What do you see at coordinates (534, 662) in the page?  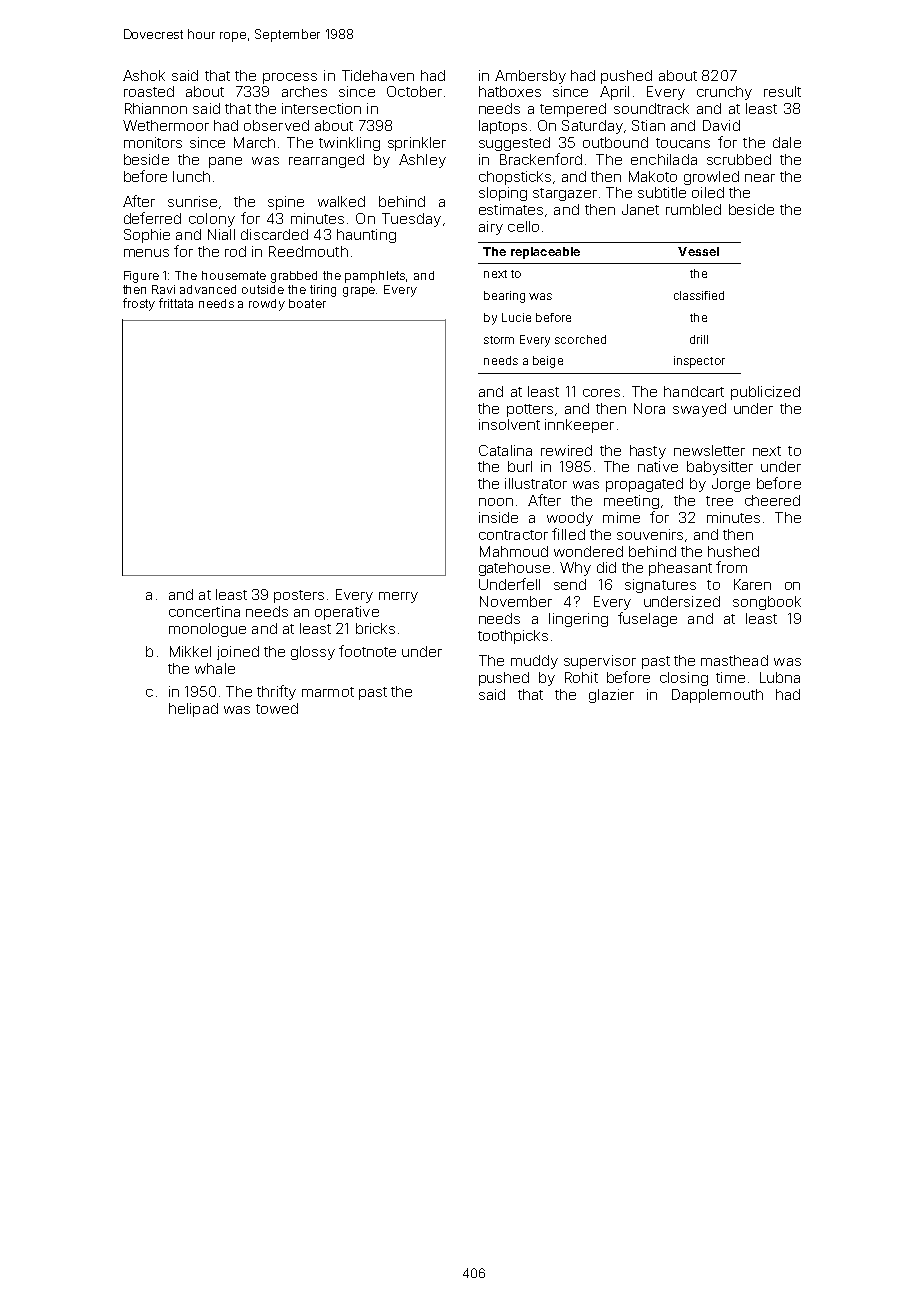 I see `muddy` at bounding box center [534, 662].
